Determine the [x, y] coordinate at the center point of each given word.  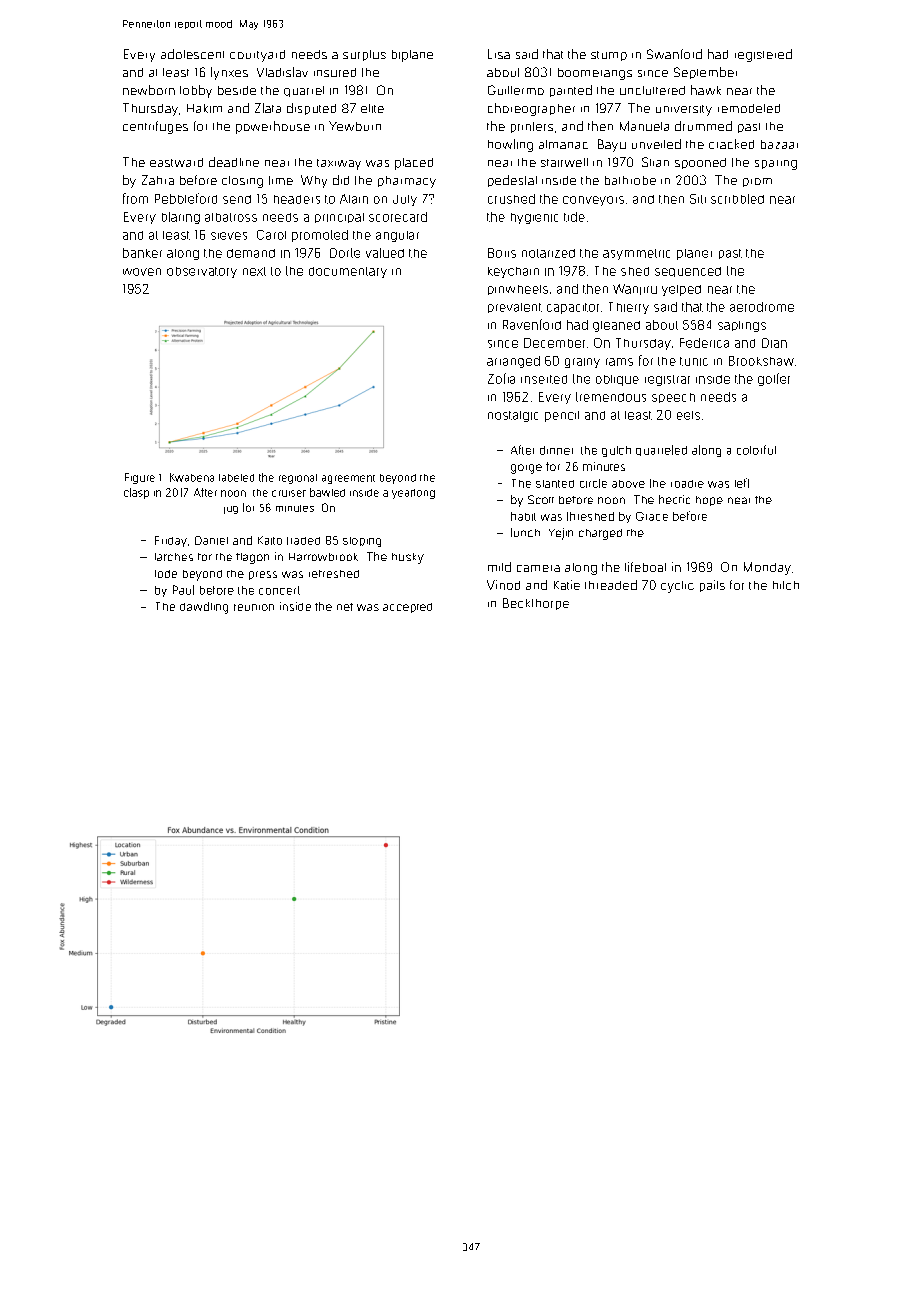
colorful [756, 450]
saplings [742, 326]
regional [298, 479]
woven [142, 272]
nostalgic [513, 416]
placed [414, 164]
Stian [655, 162]
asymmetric [636, 254]
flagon [252, 558]
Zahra [158, 180]
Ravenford [532, 324]
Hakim [204, 108]
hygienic [534, 218]
